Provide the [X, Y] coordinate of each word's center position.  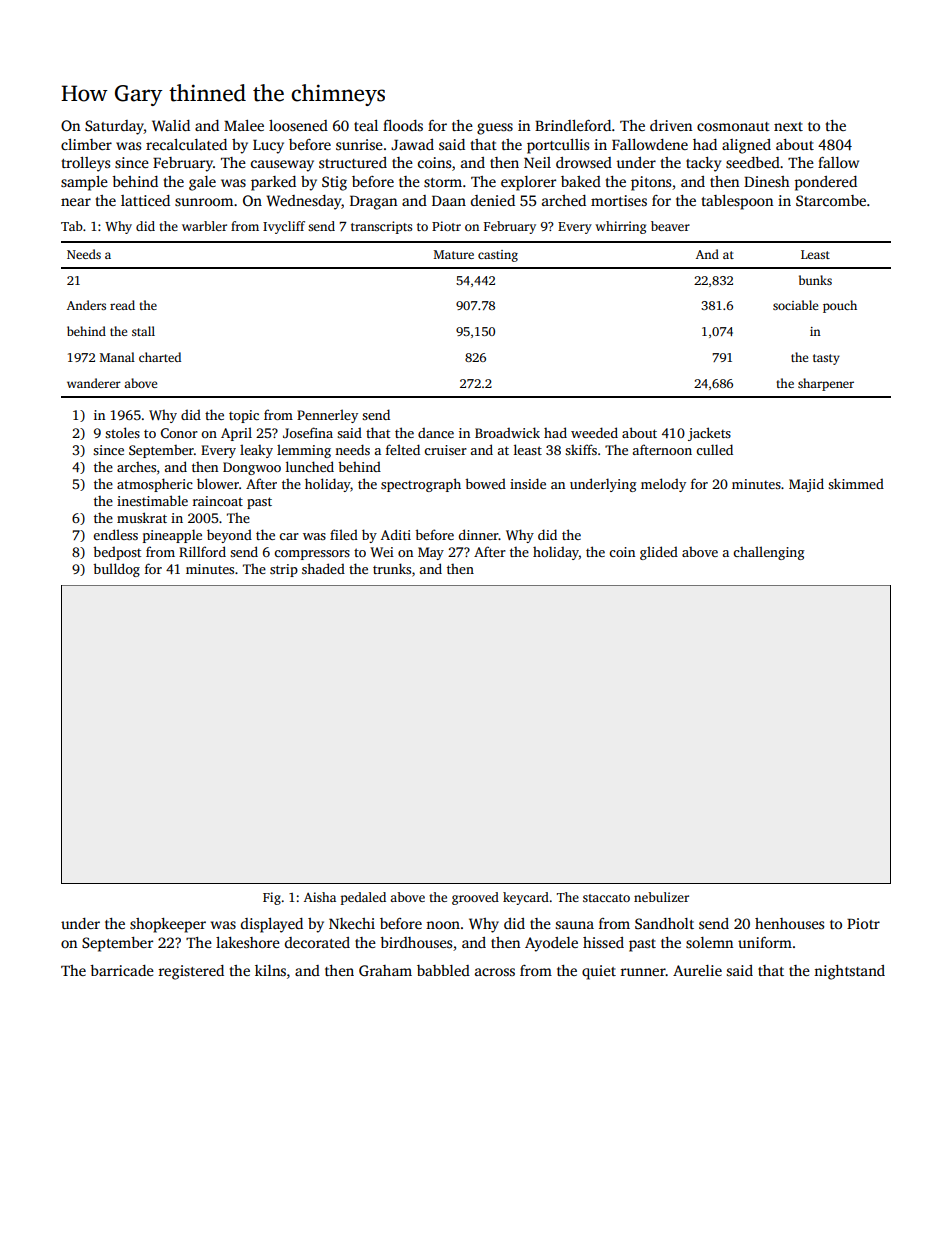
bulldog [116, 570]
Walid [171, 125]
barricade [122, 970]
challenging [769, 553]
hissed [603, 942]
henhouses [789, 923]
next [788, 126]
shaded [323, 568]
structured [353, 162]
